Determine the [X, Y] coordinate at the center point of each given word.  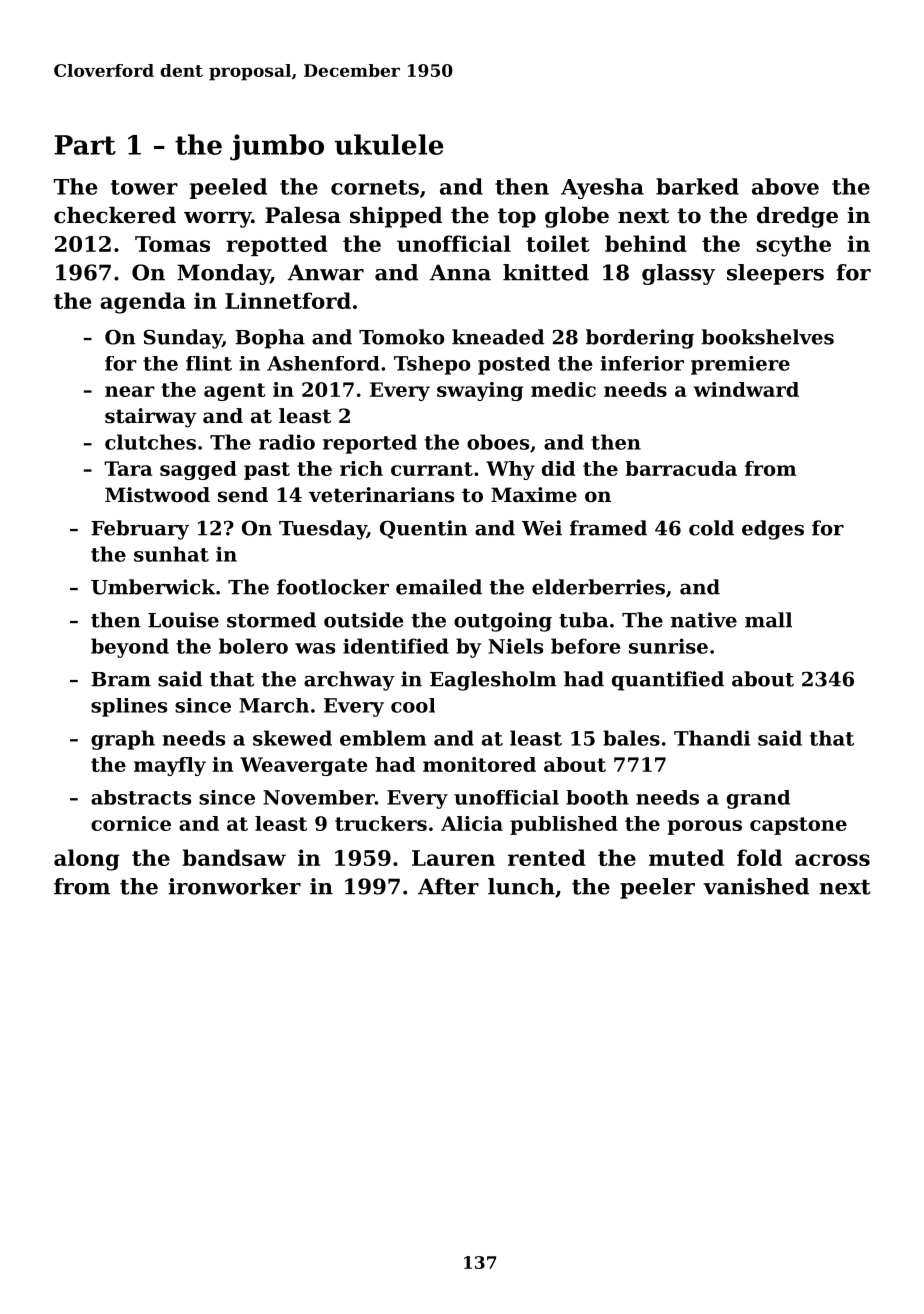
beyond [130, 648]
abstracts [141, 797]
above [785, 186]
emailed [439, 587]
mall [768, 620]
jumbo [277, 147]
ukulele [389, 144]
